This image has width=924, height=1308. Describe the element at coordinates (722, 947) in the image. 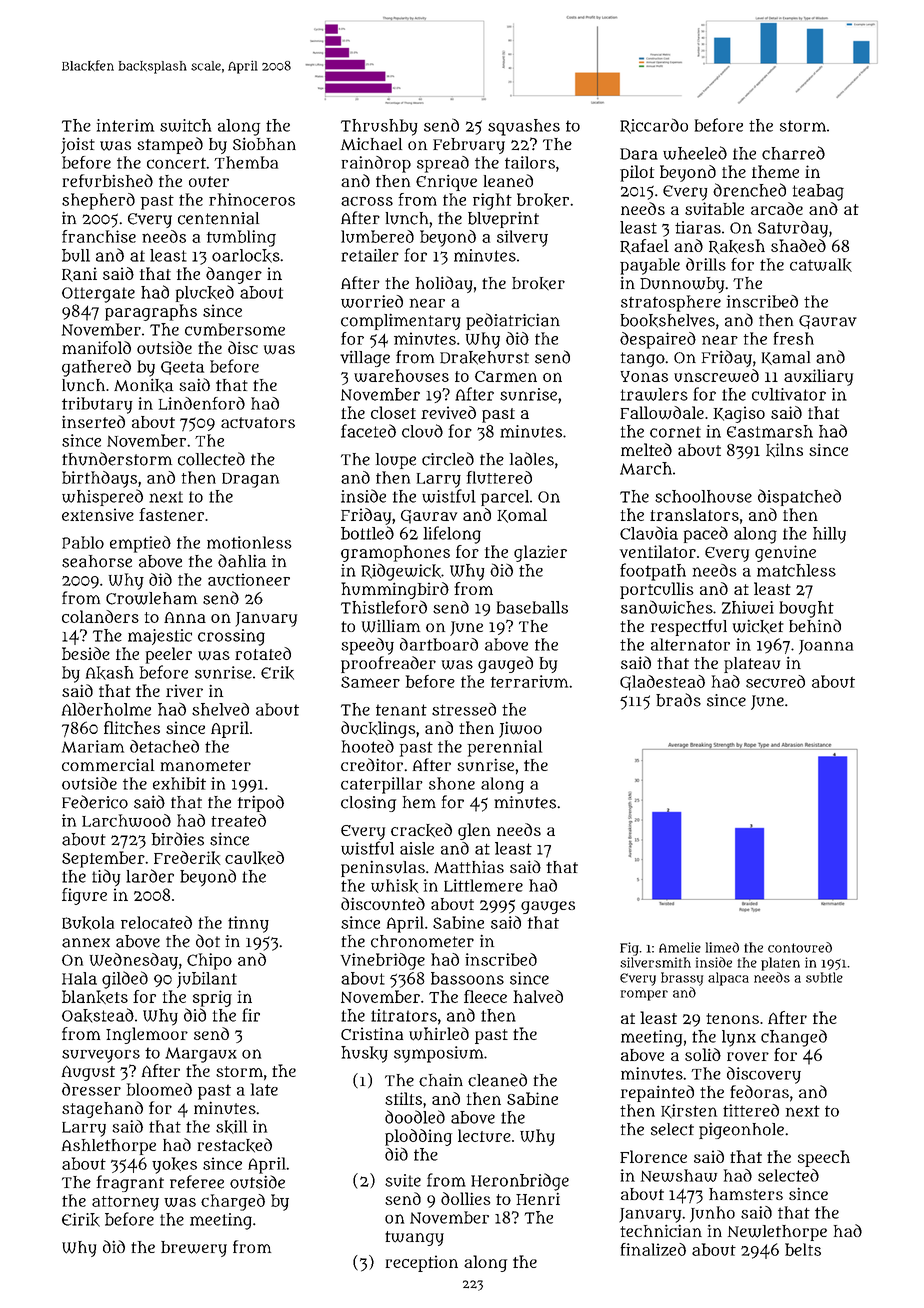

I see `limed` at that location.
